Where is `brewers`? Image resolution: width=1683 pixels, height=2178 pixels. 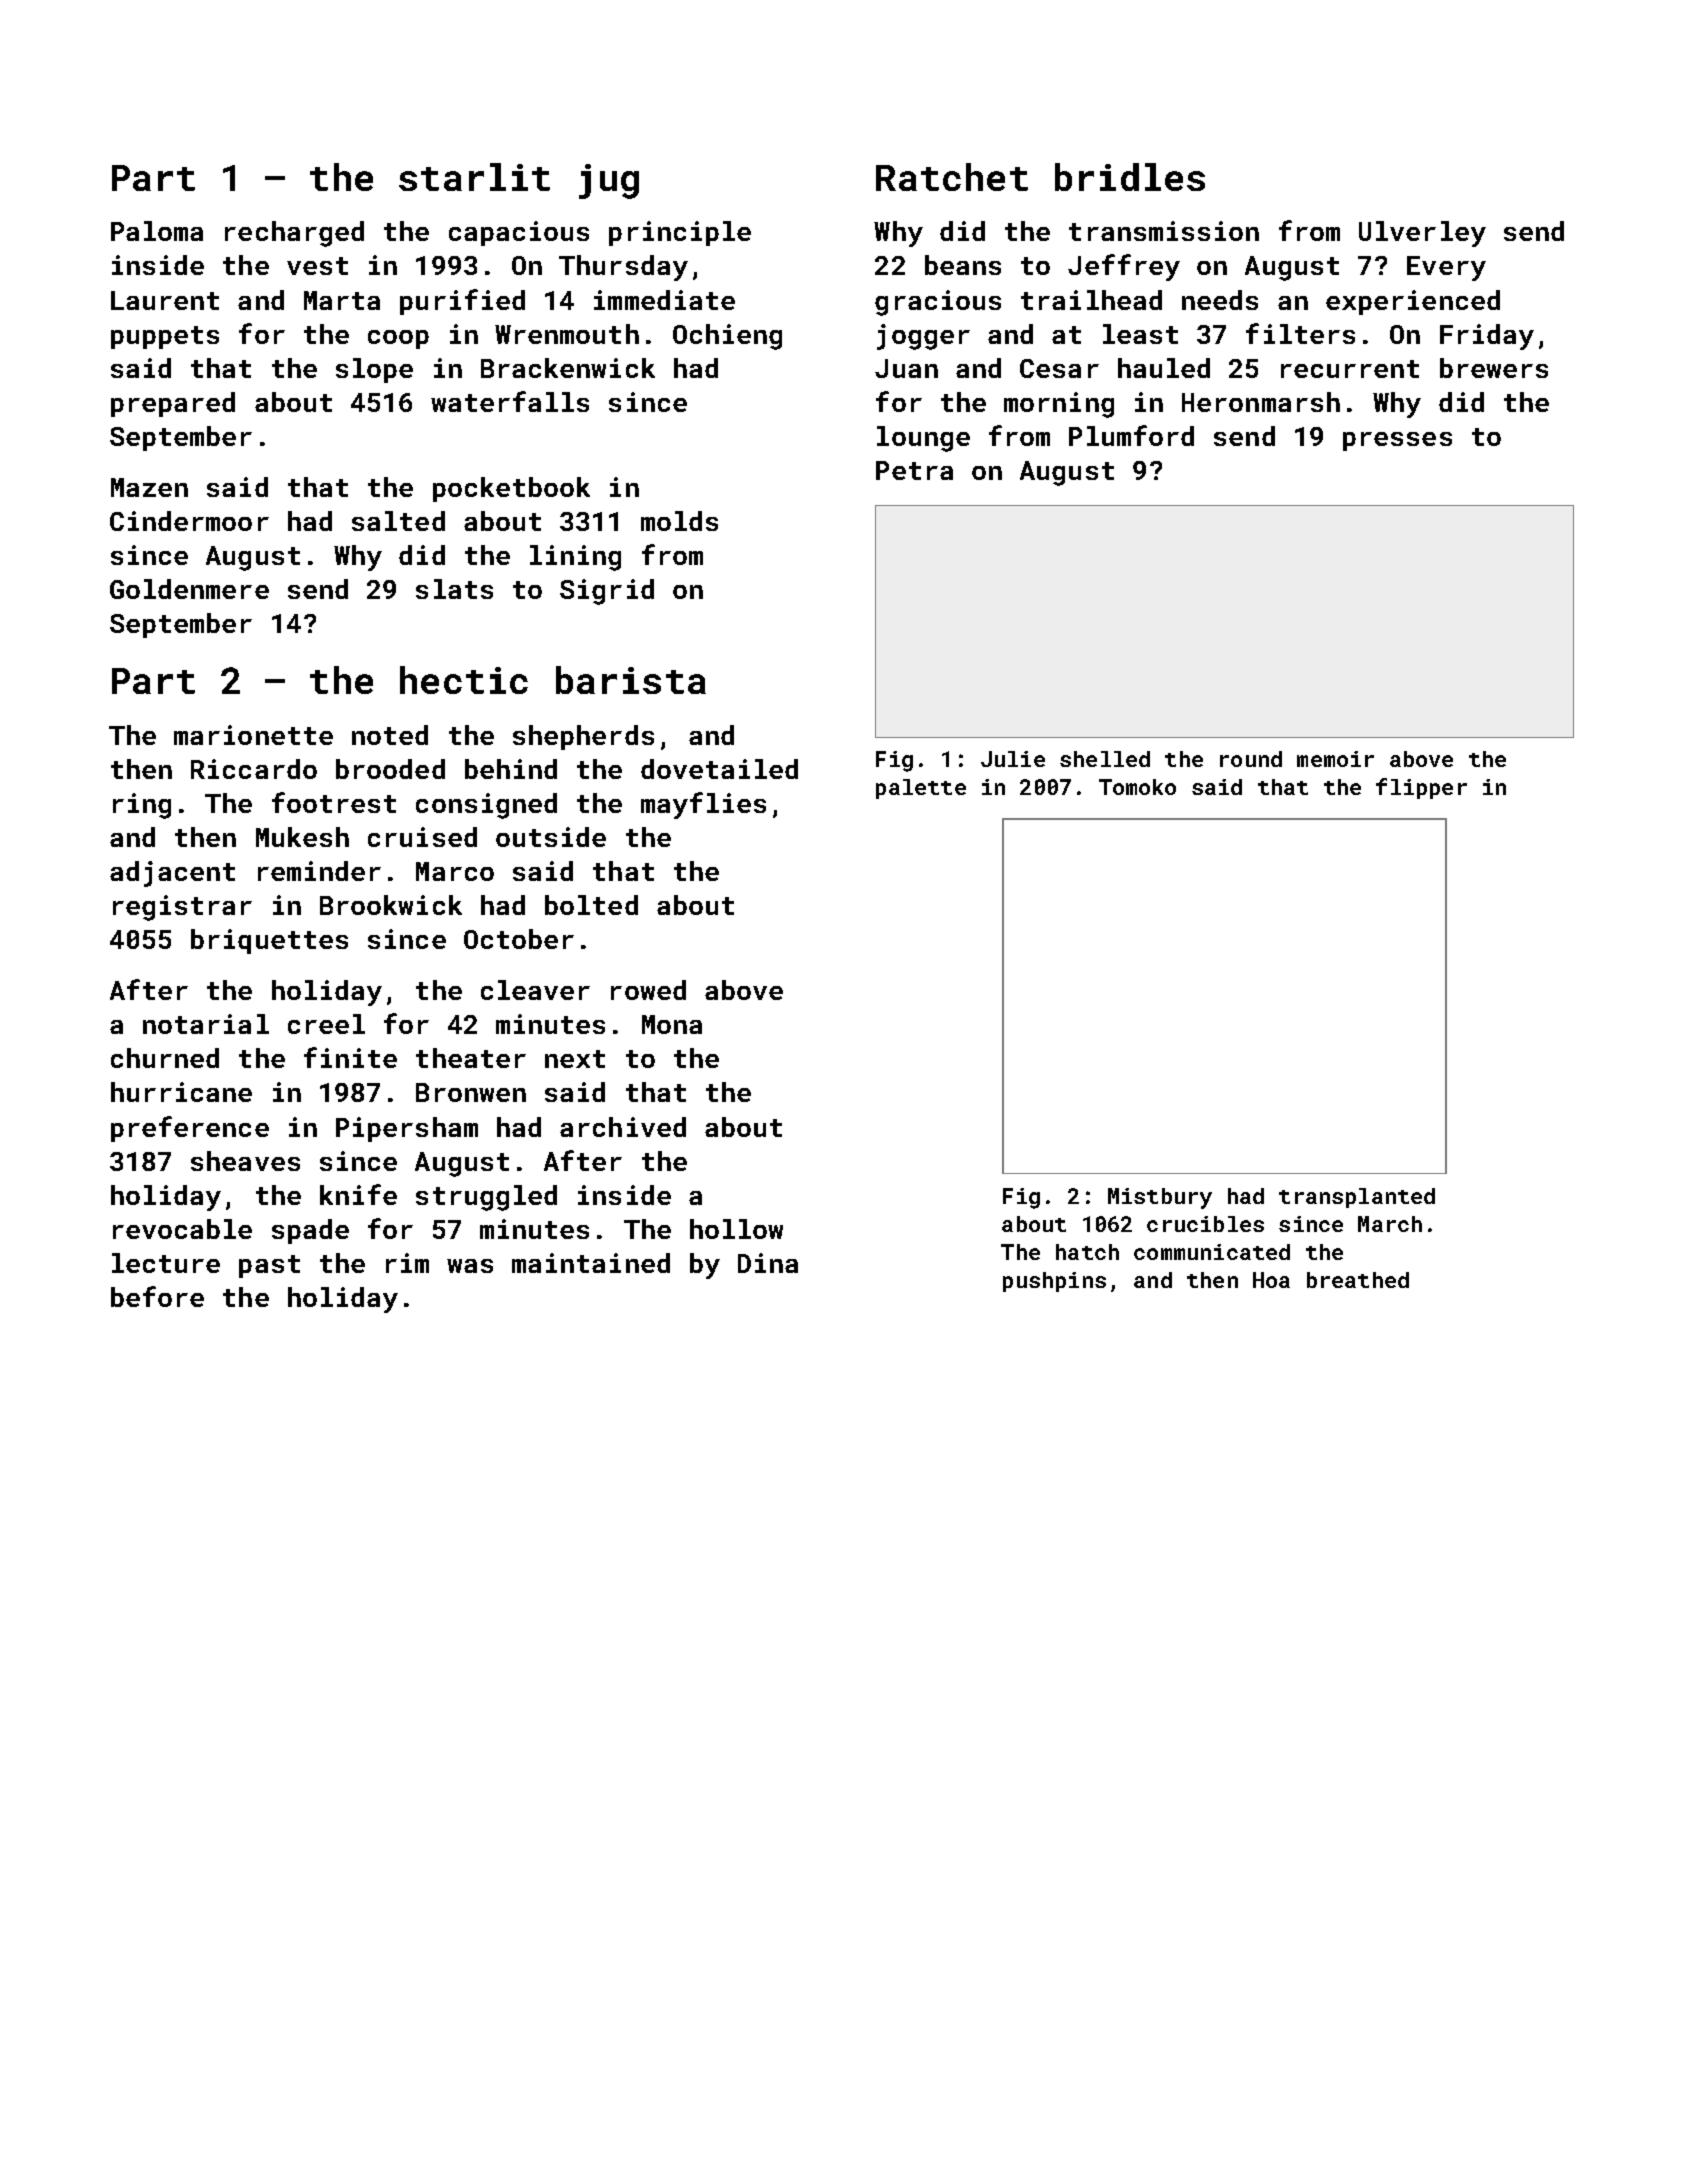
brewers is located at coordinates (1494, 368).
